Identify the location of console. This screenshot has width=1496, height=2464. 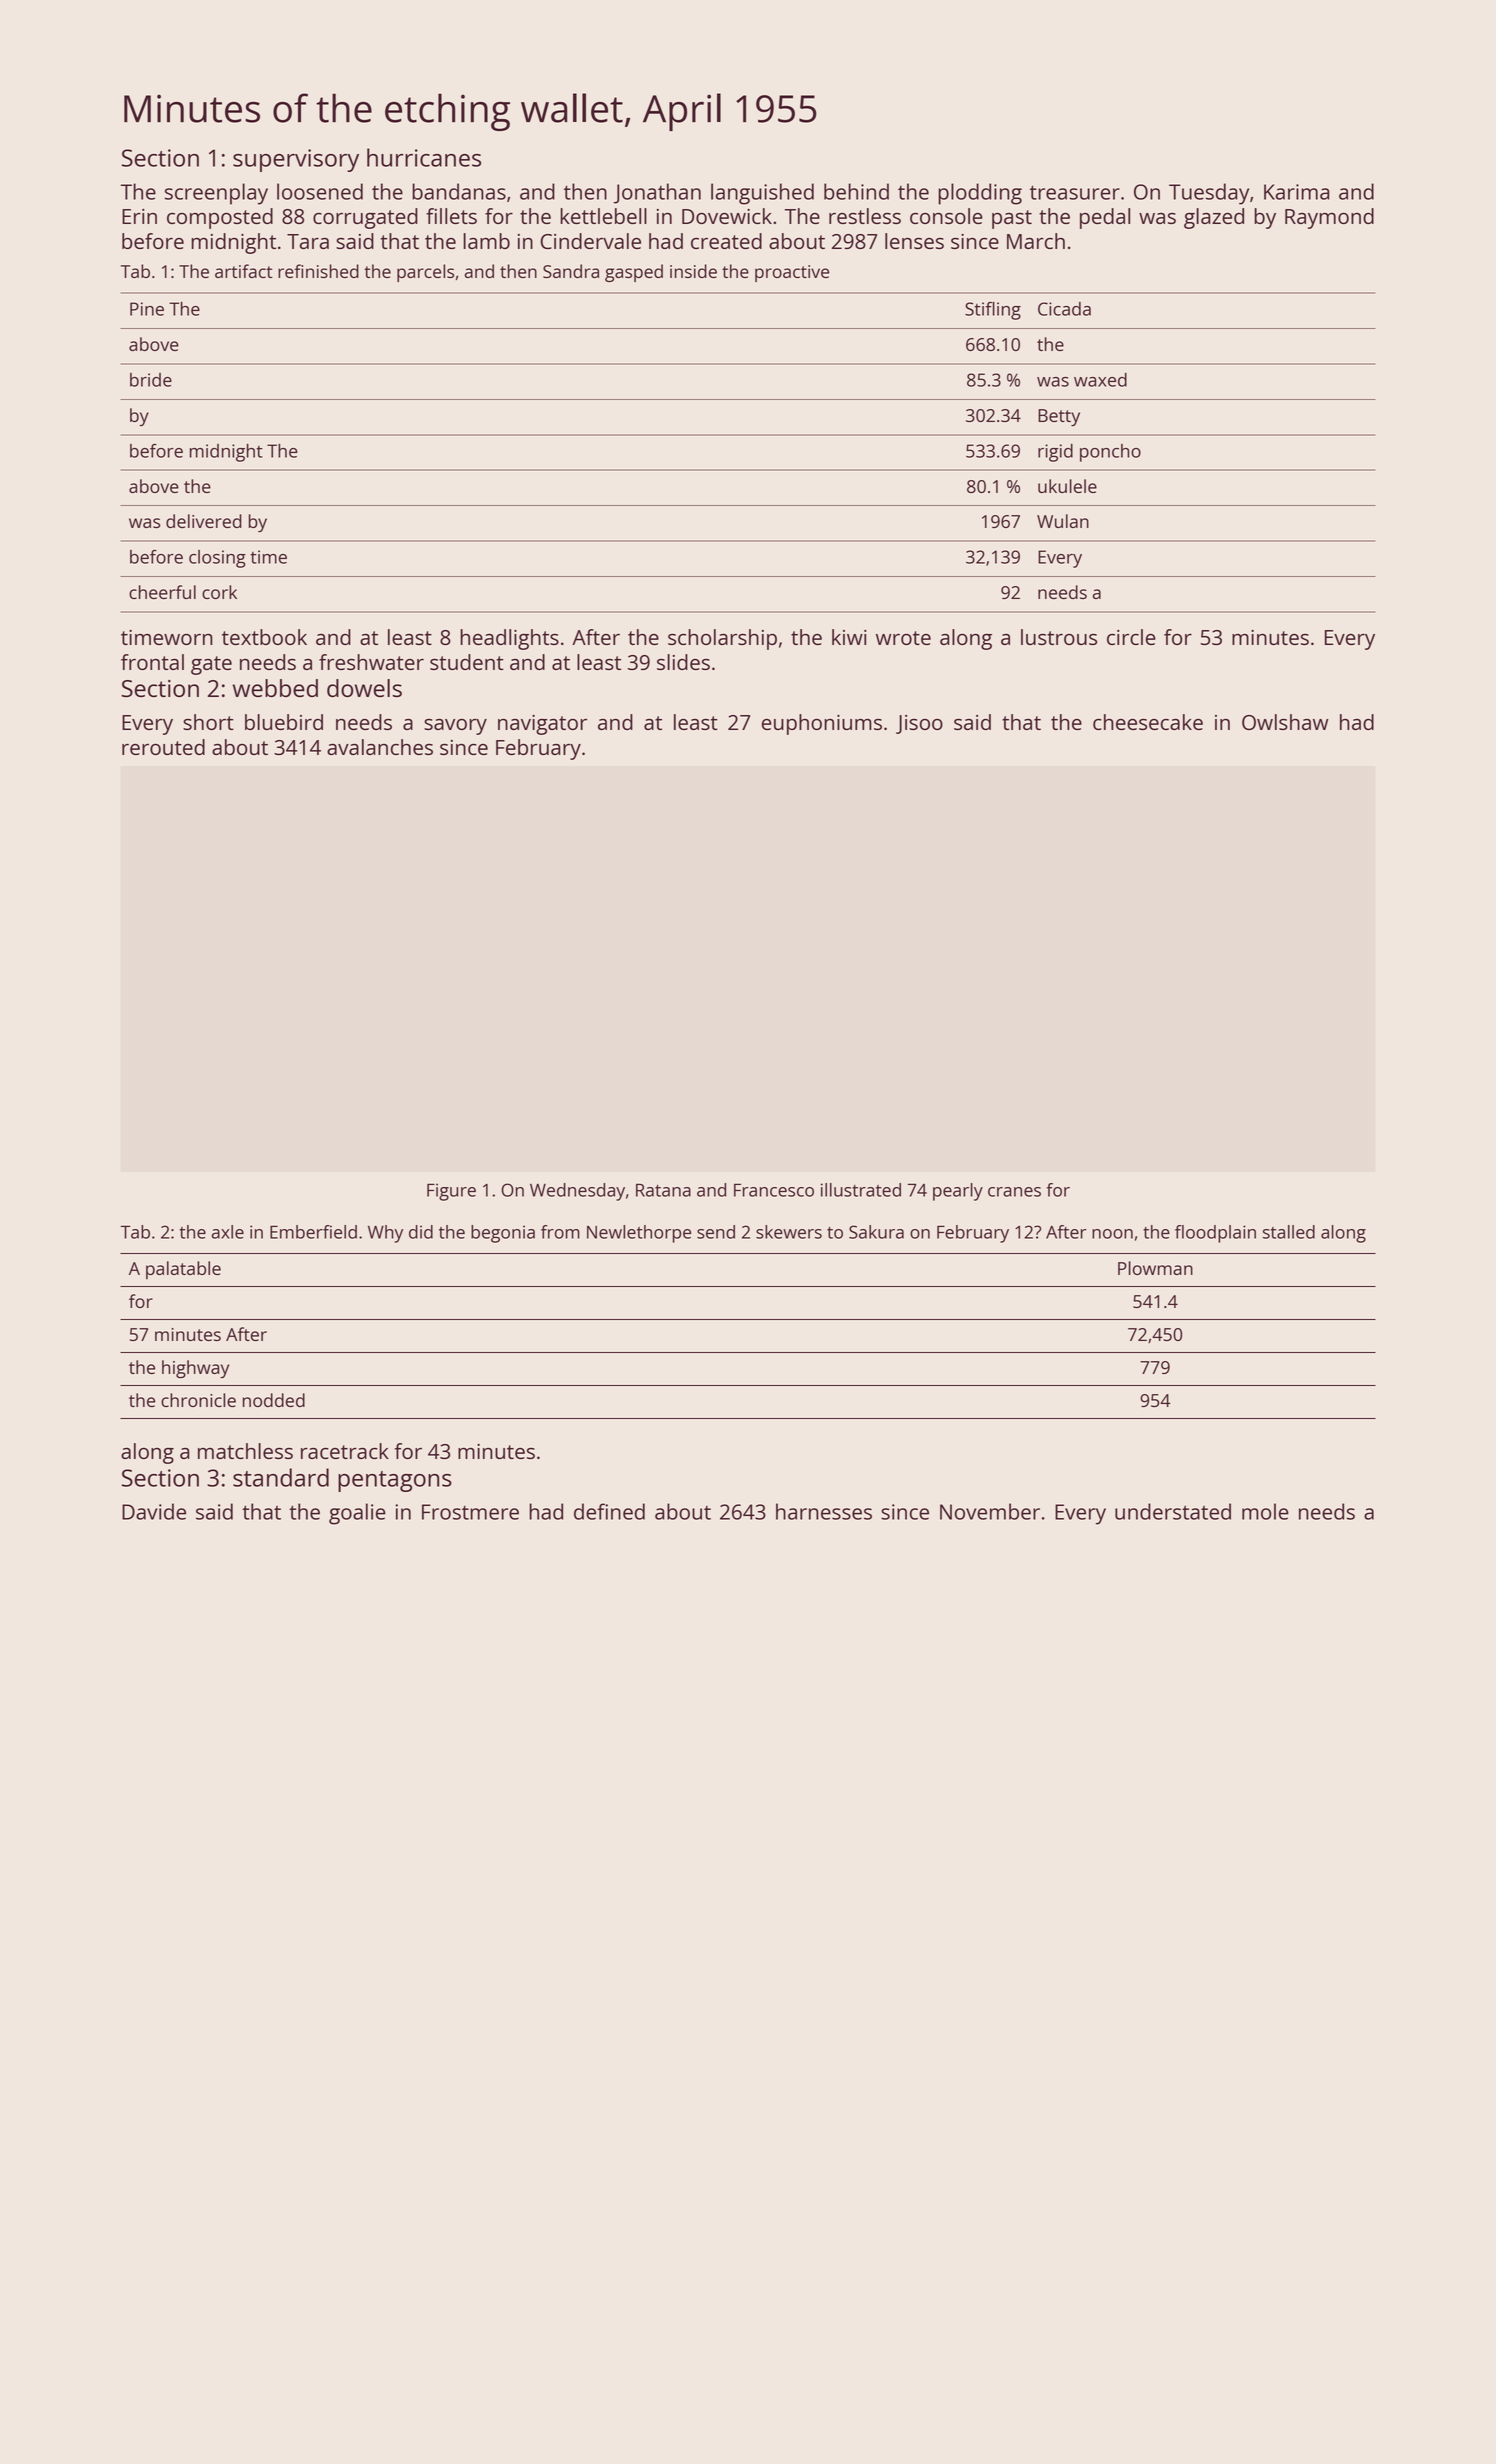
(946, 216).
